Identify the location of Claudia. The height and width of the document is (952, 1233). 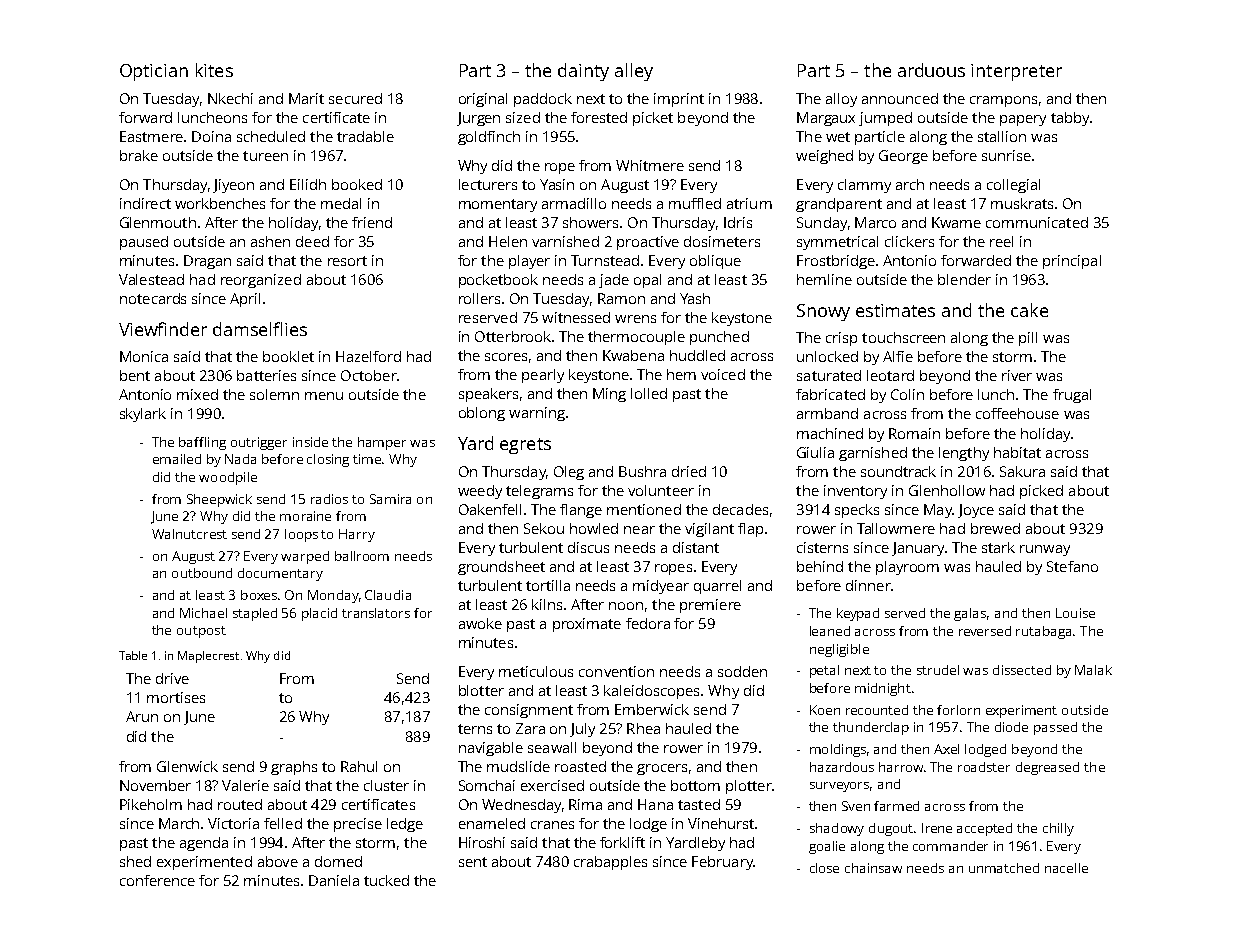
(388, 595).
